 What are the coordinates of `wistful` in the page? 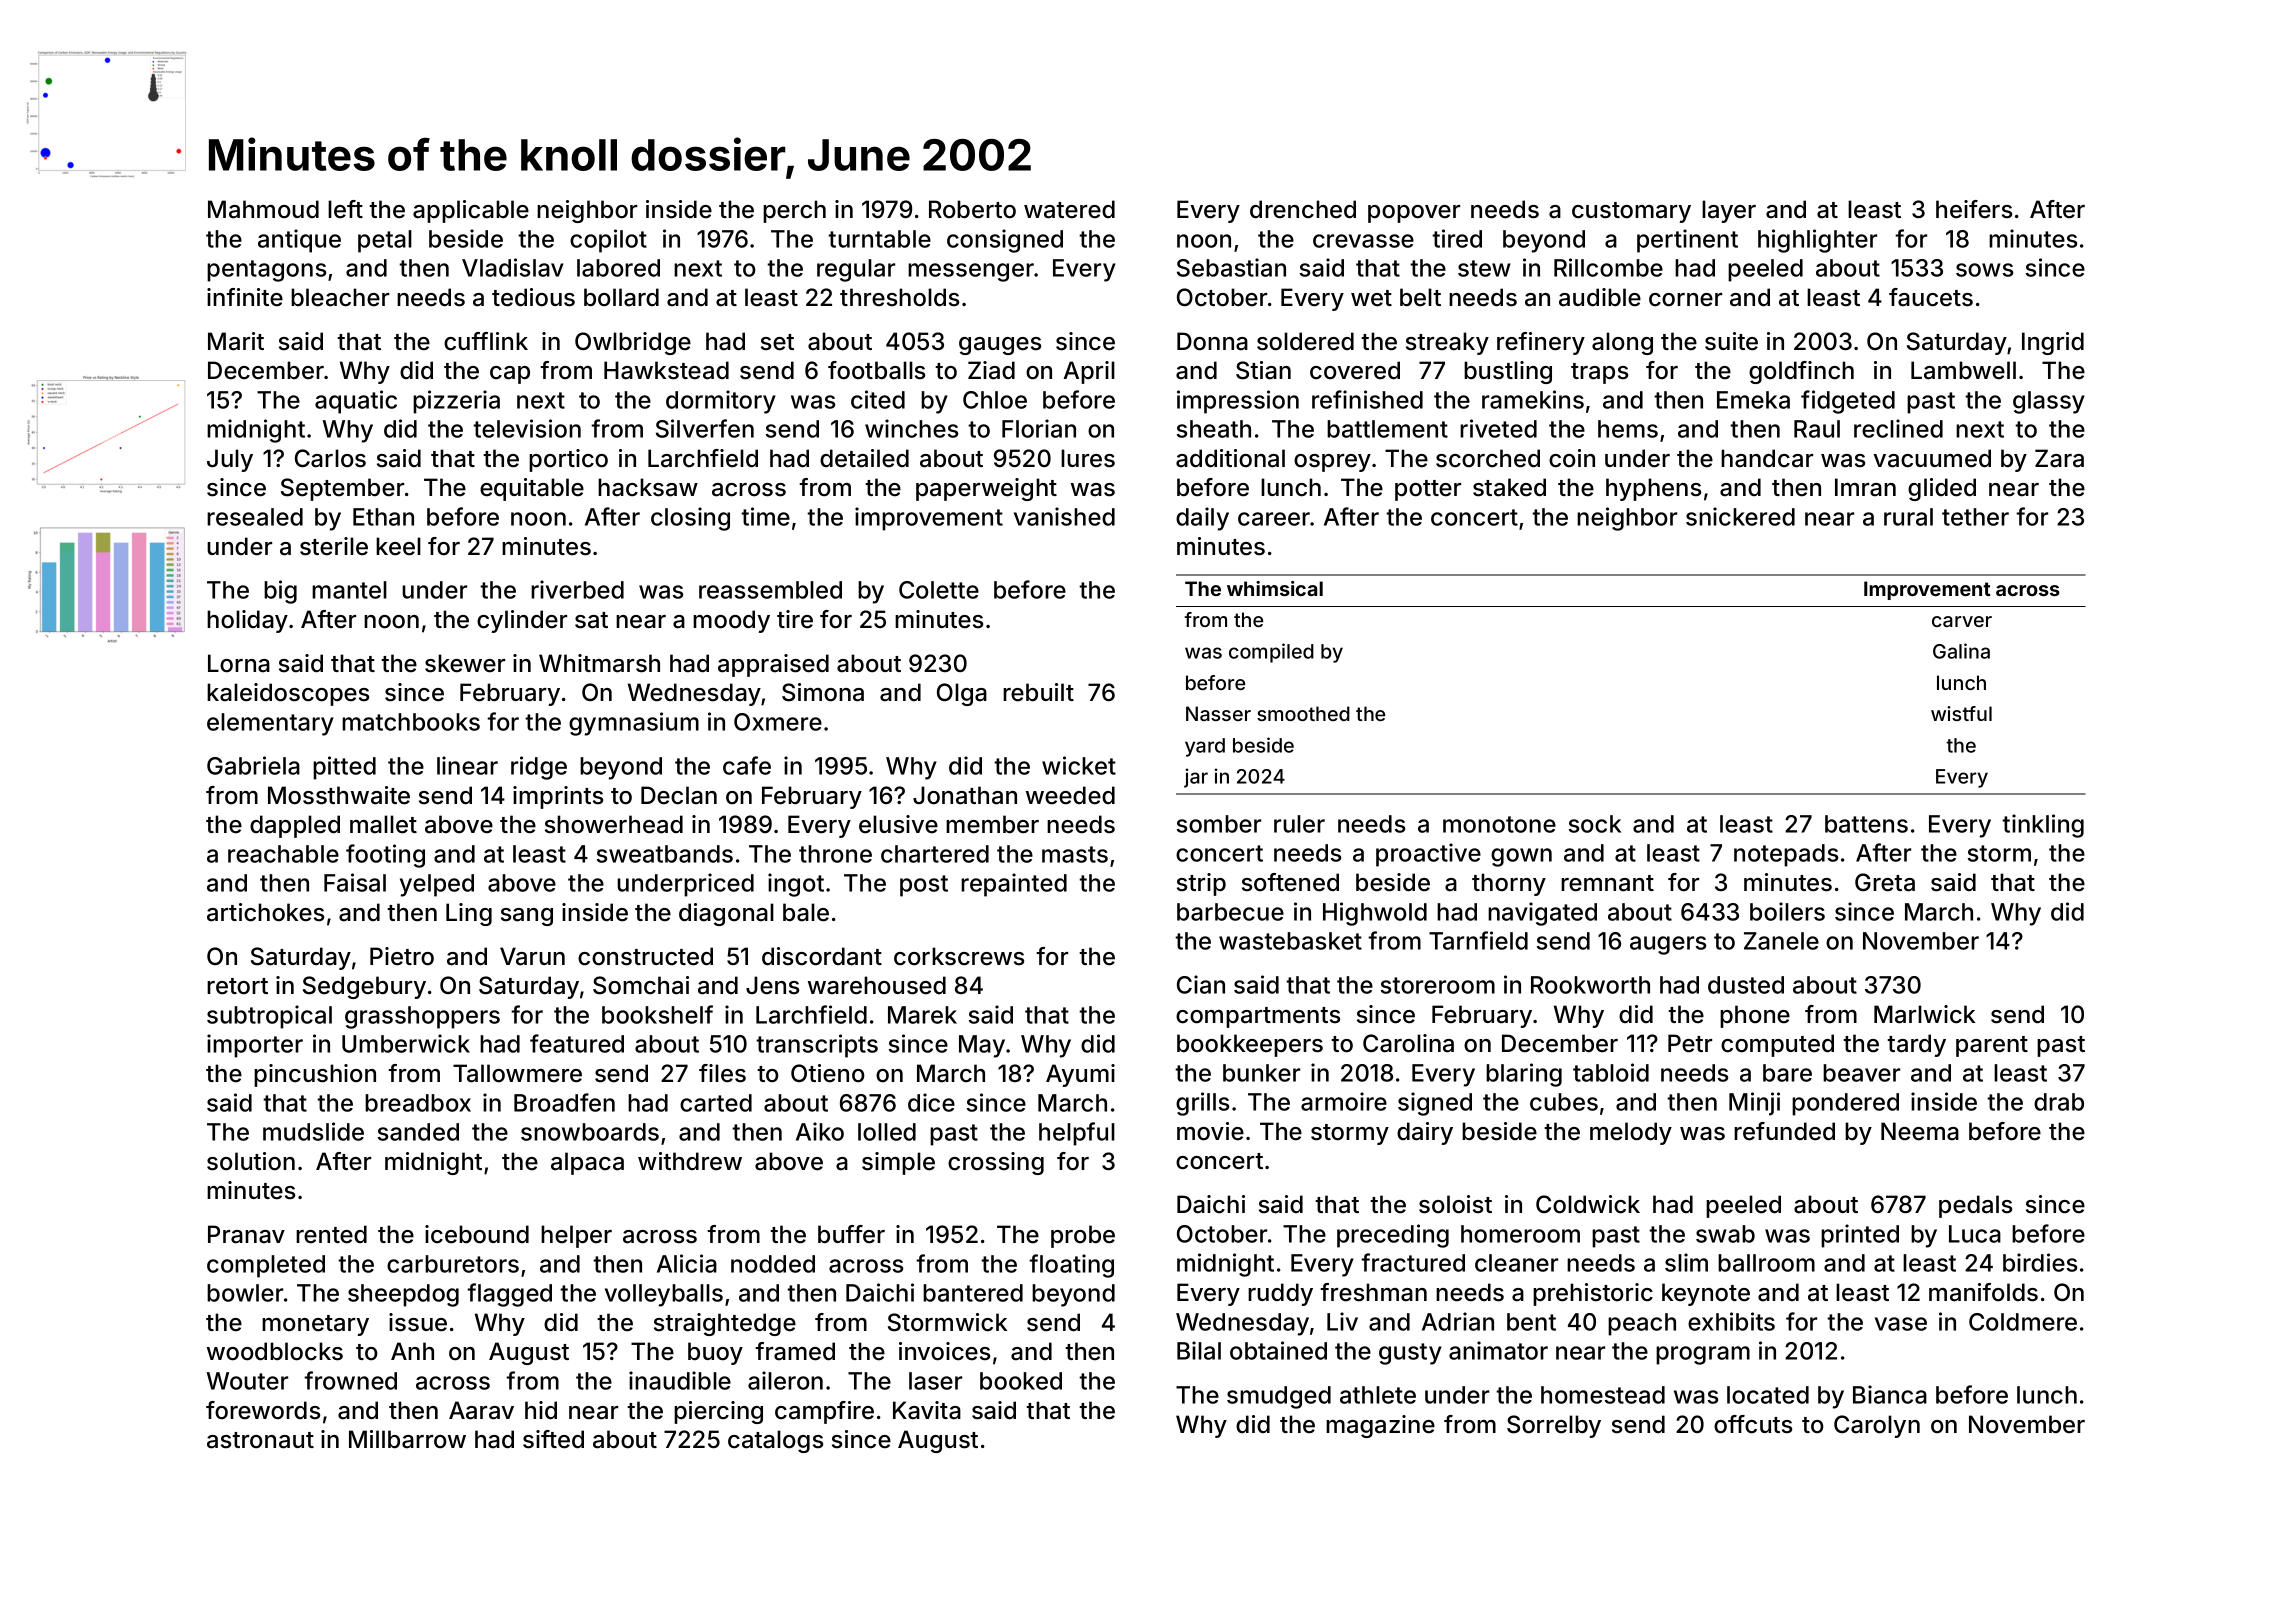 It's located at (1961, 713).
